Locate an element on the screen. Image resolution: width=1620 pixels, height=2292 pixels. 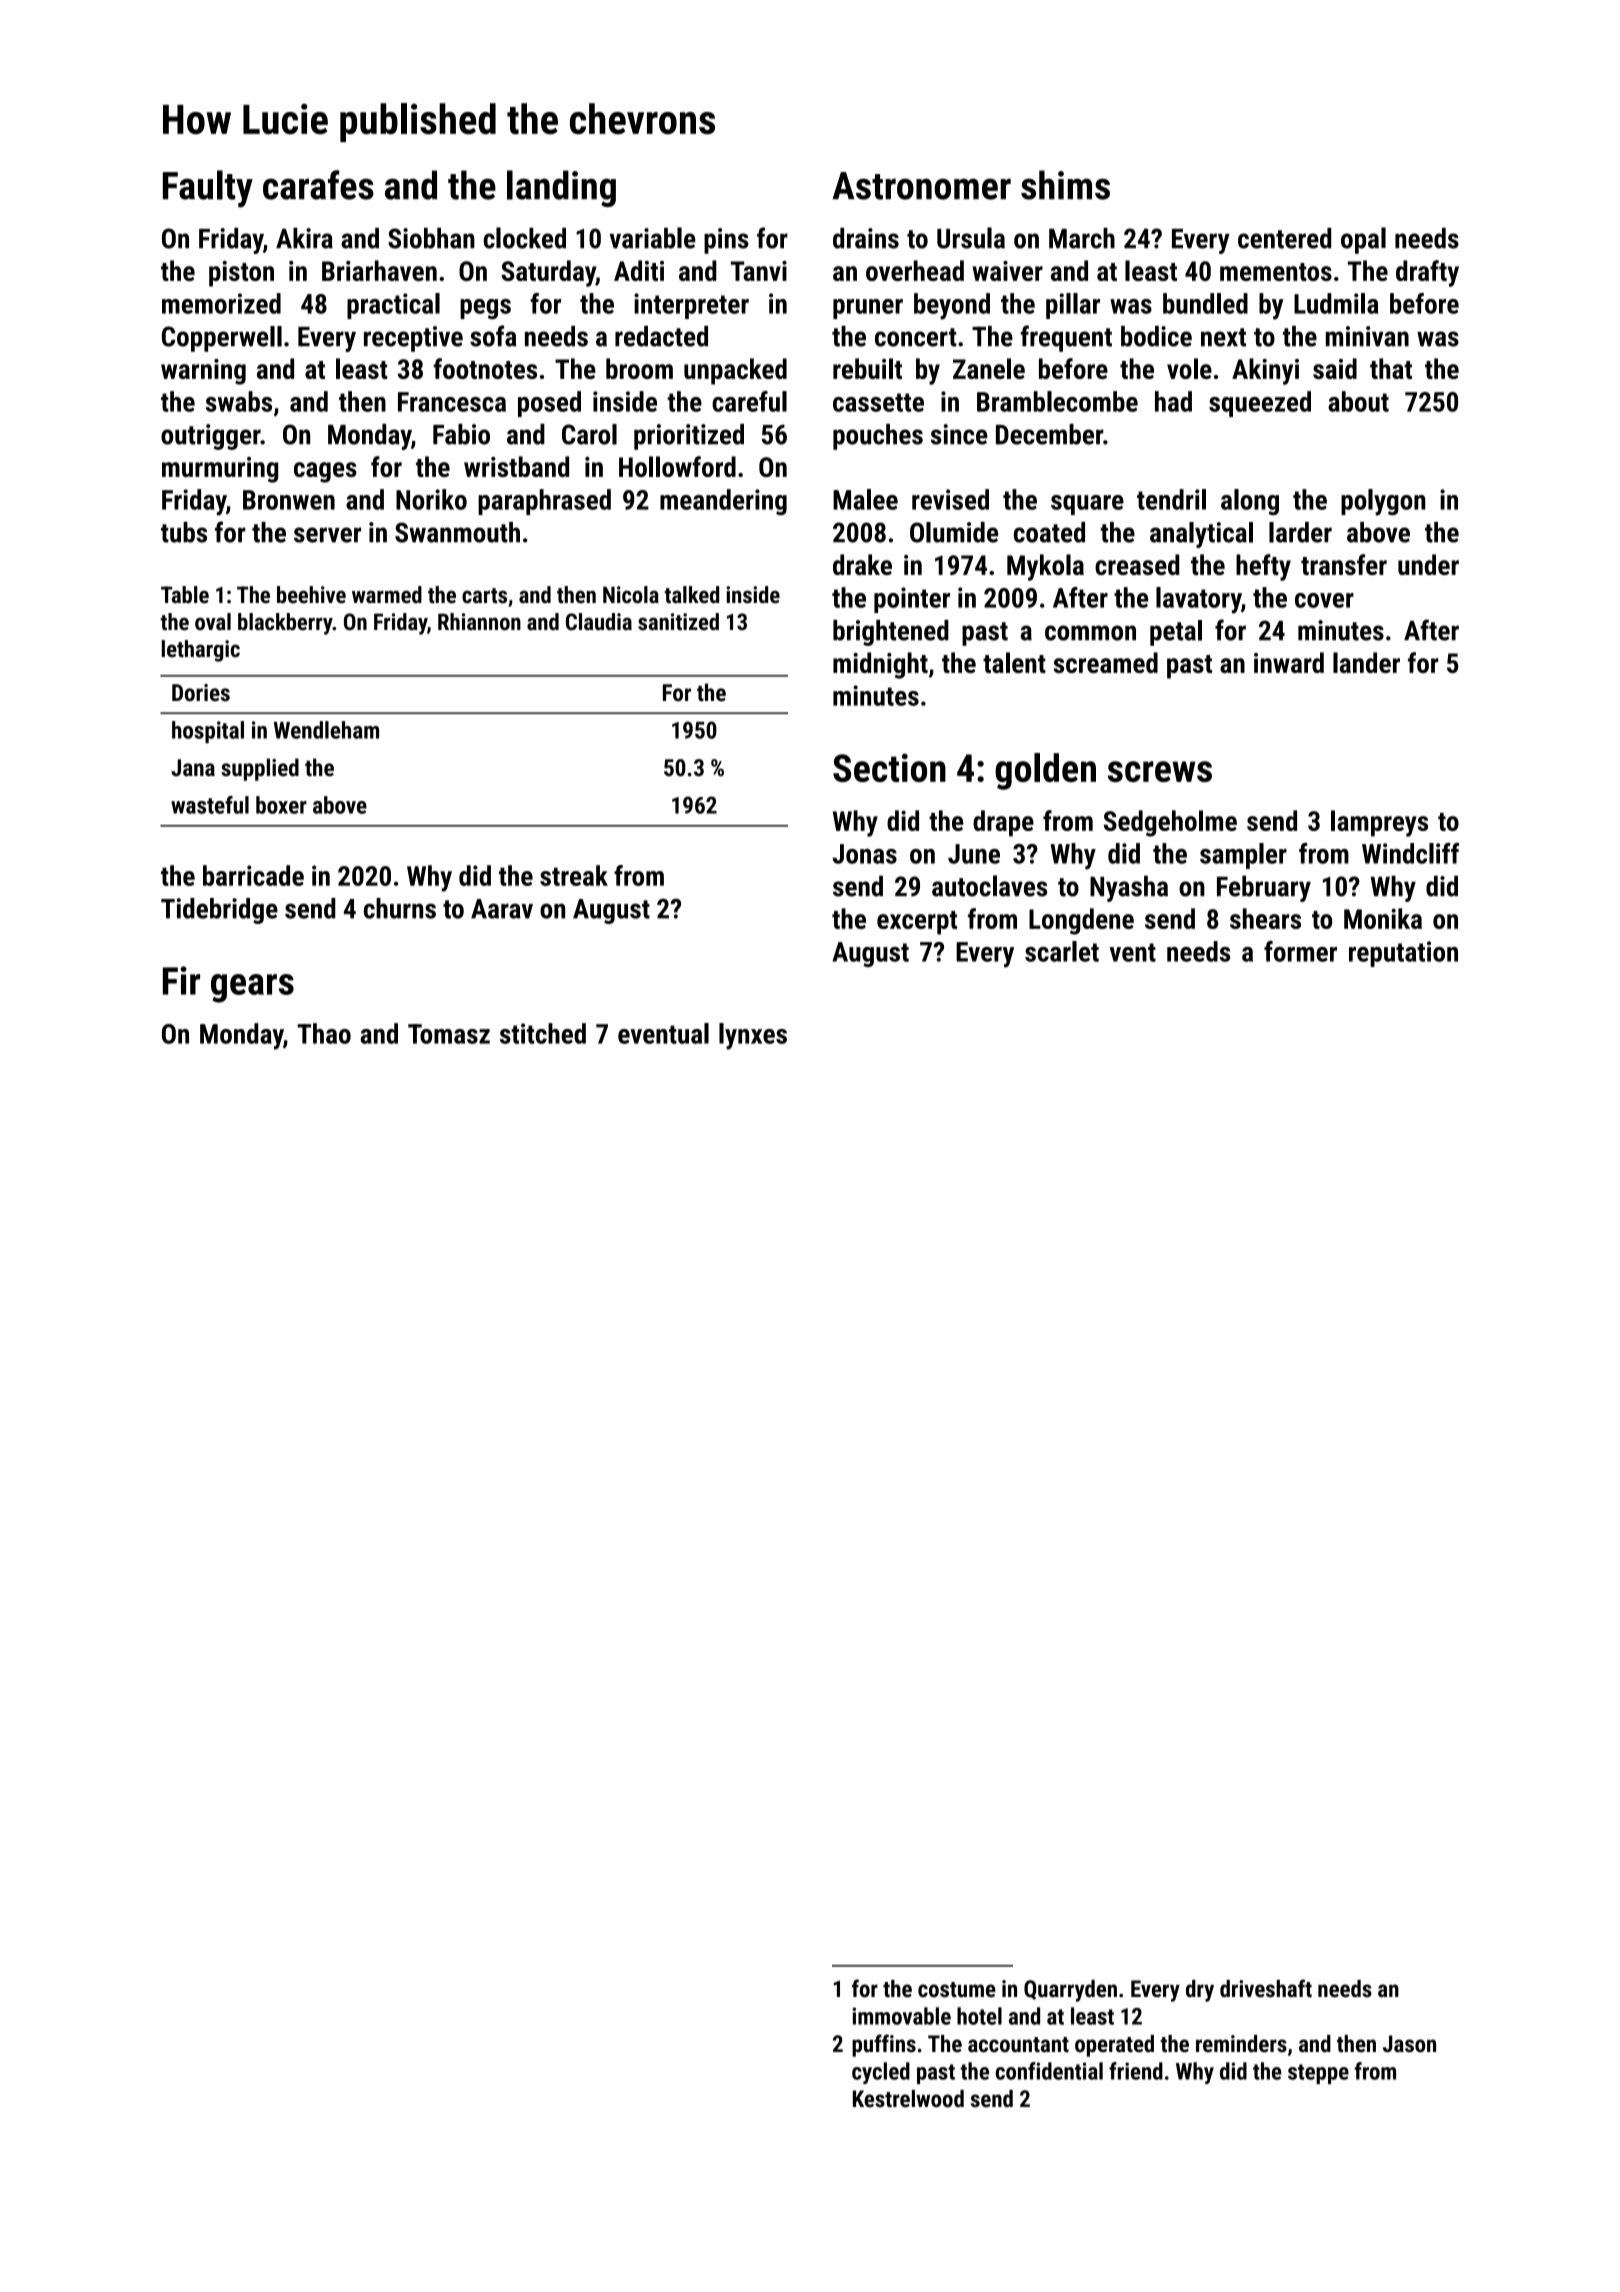
Astronomer is located at coordinates (921, 186).
